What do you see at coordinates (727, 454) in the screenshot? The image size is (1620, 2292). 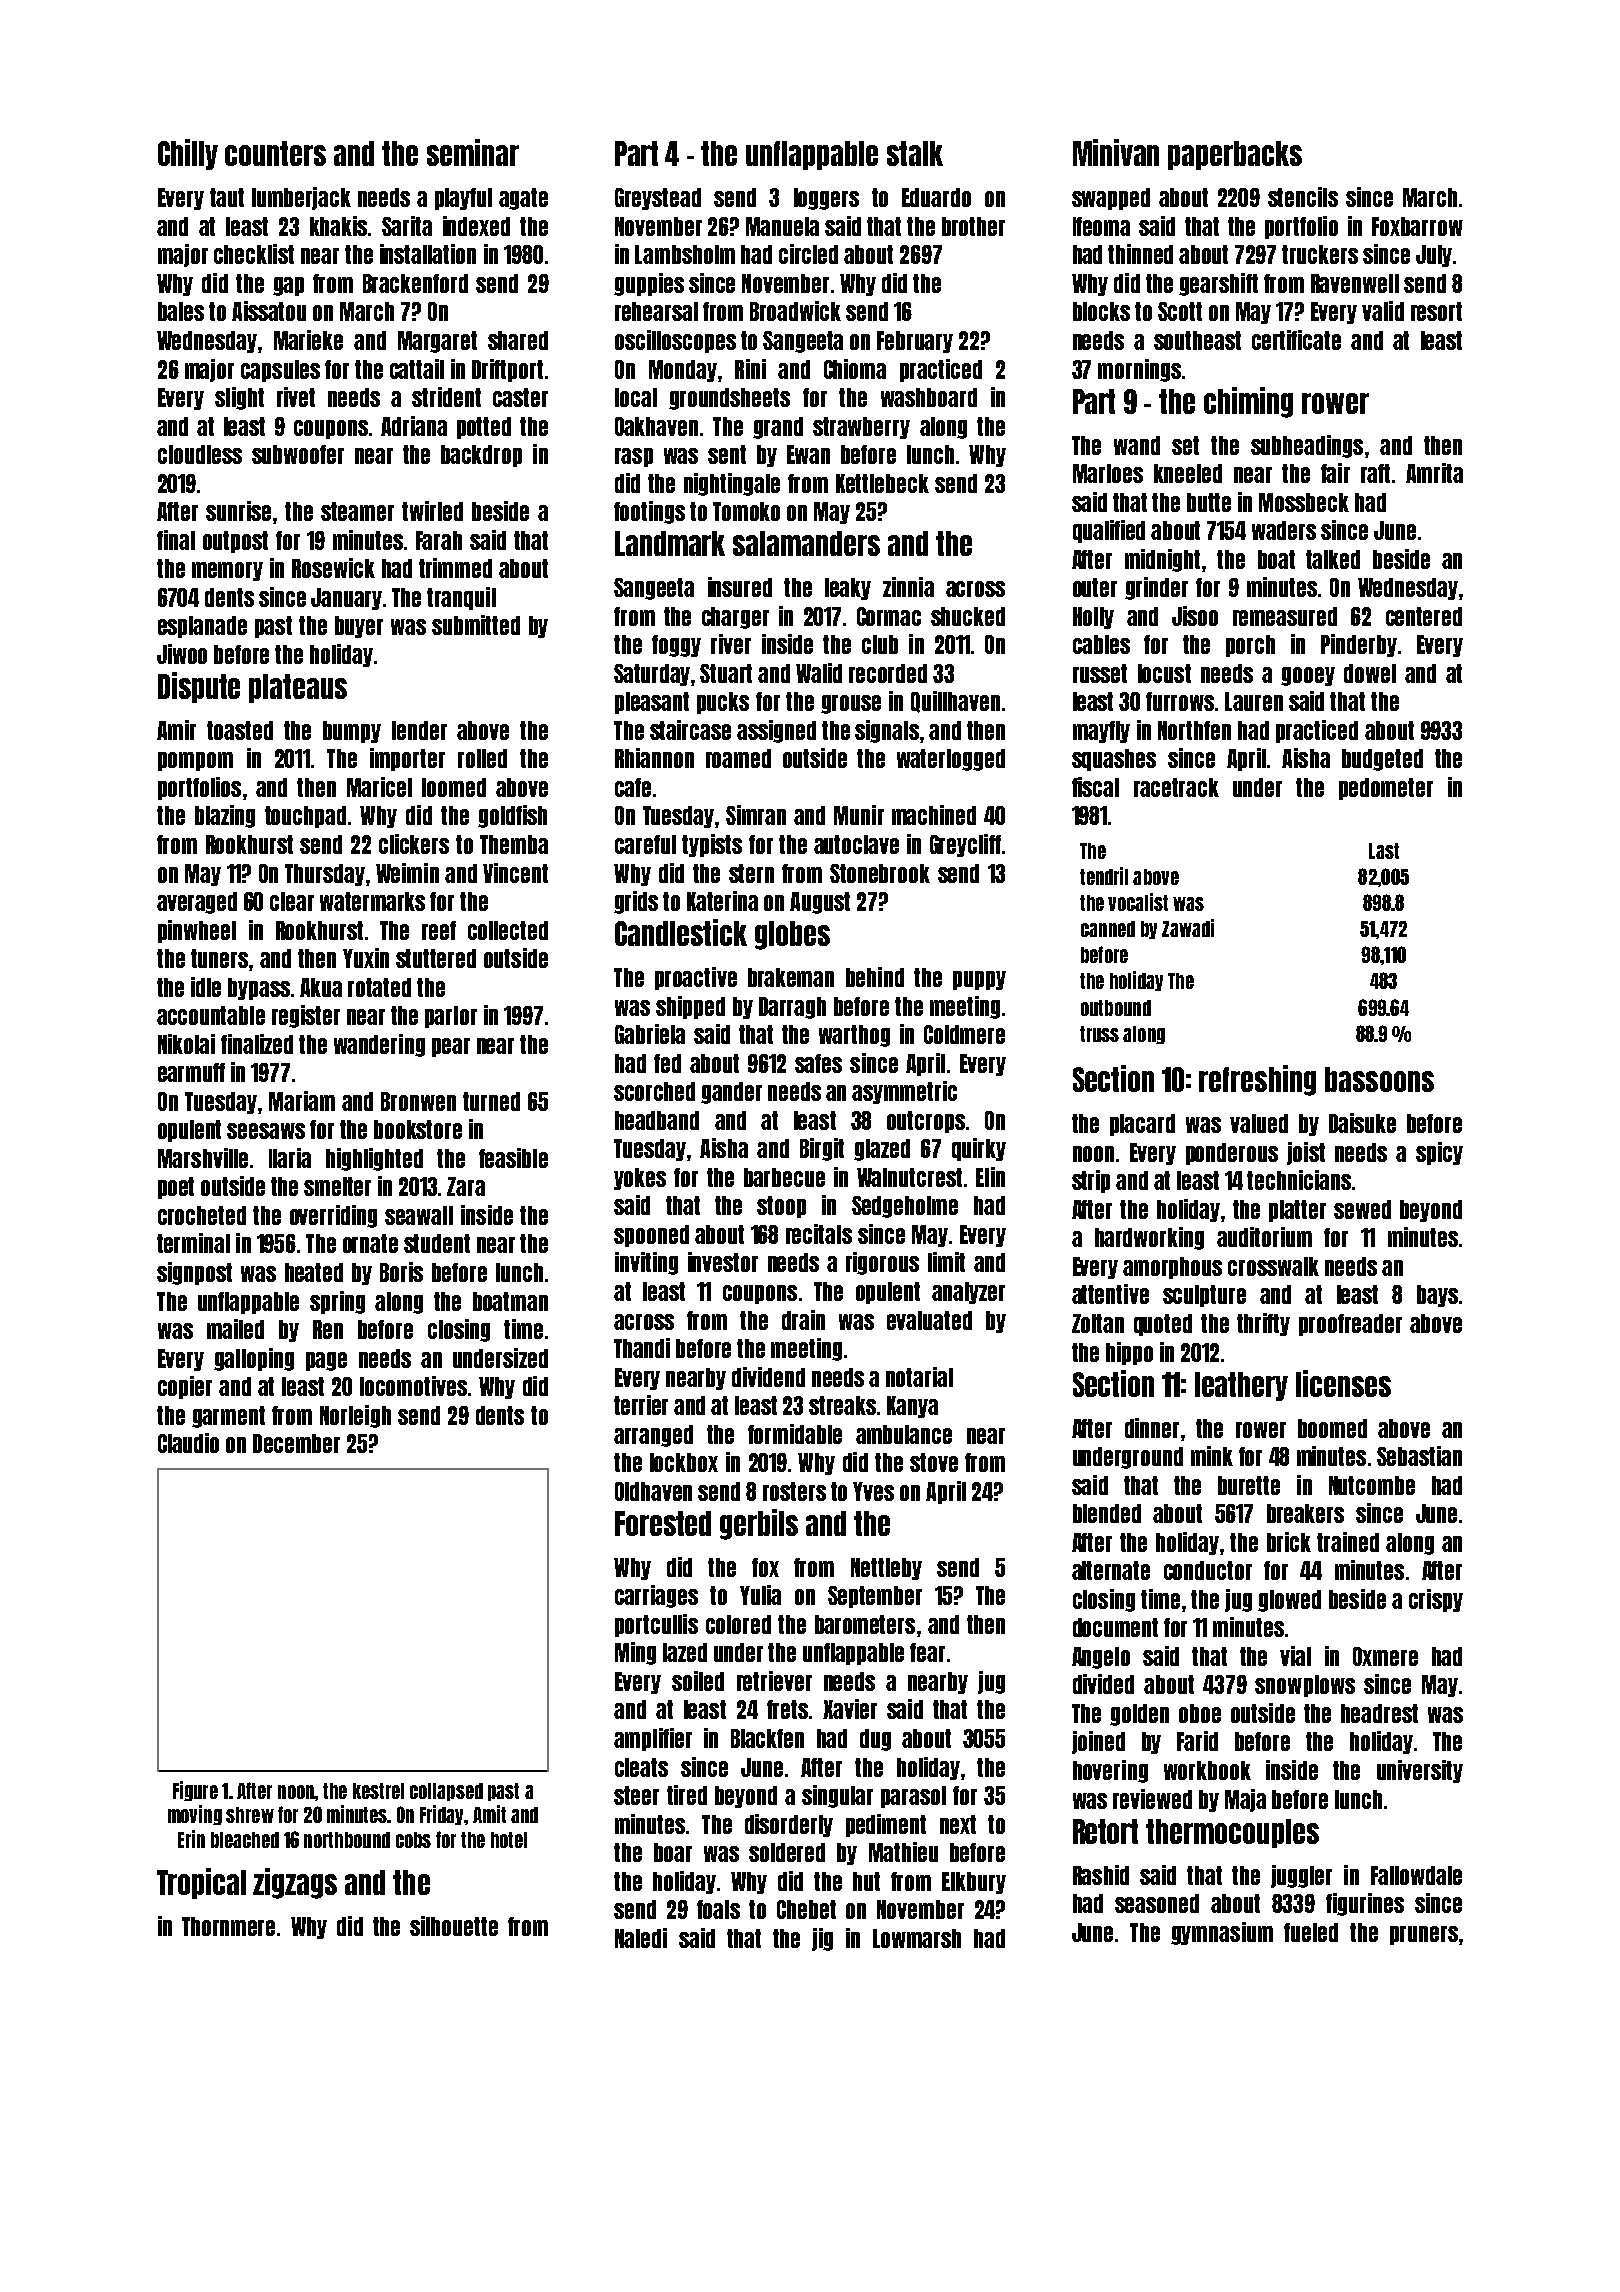 I see `sent` at bounding box center [727, 454].
